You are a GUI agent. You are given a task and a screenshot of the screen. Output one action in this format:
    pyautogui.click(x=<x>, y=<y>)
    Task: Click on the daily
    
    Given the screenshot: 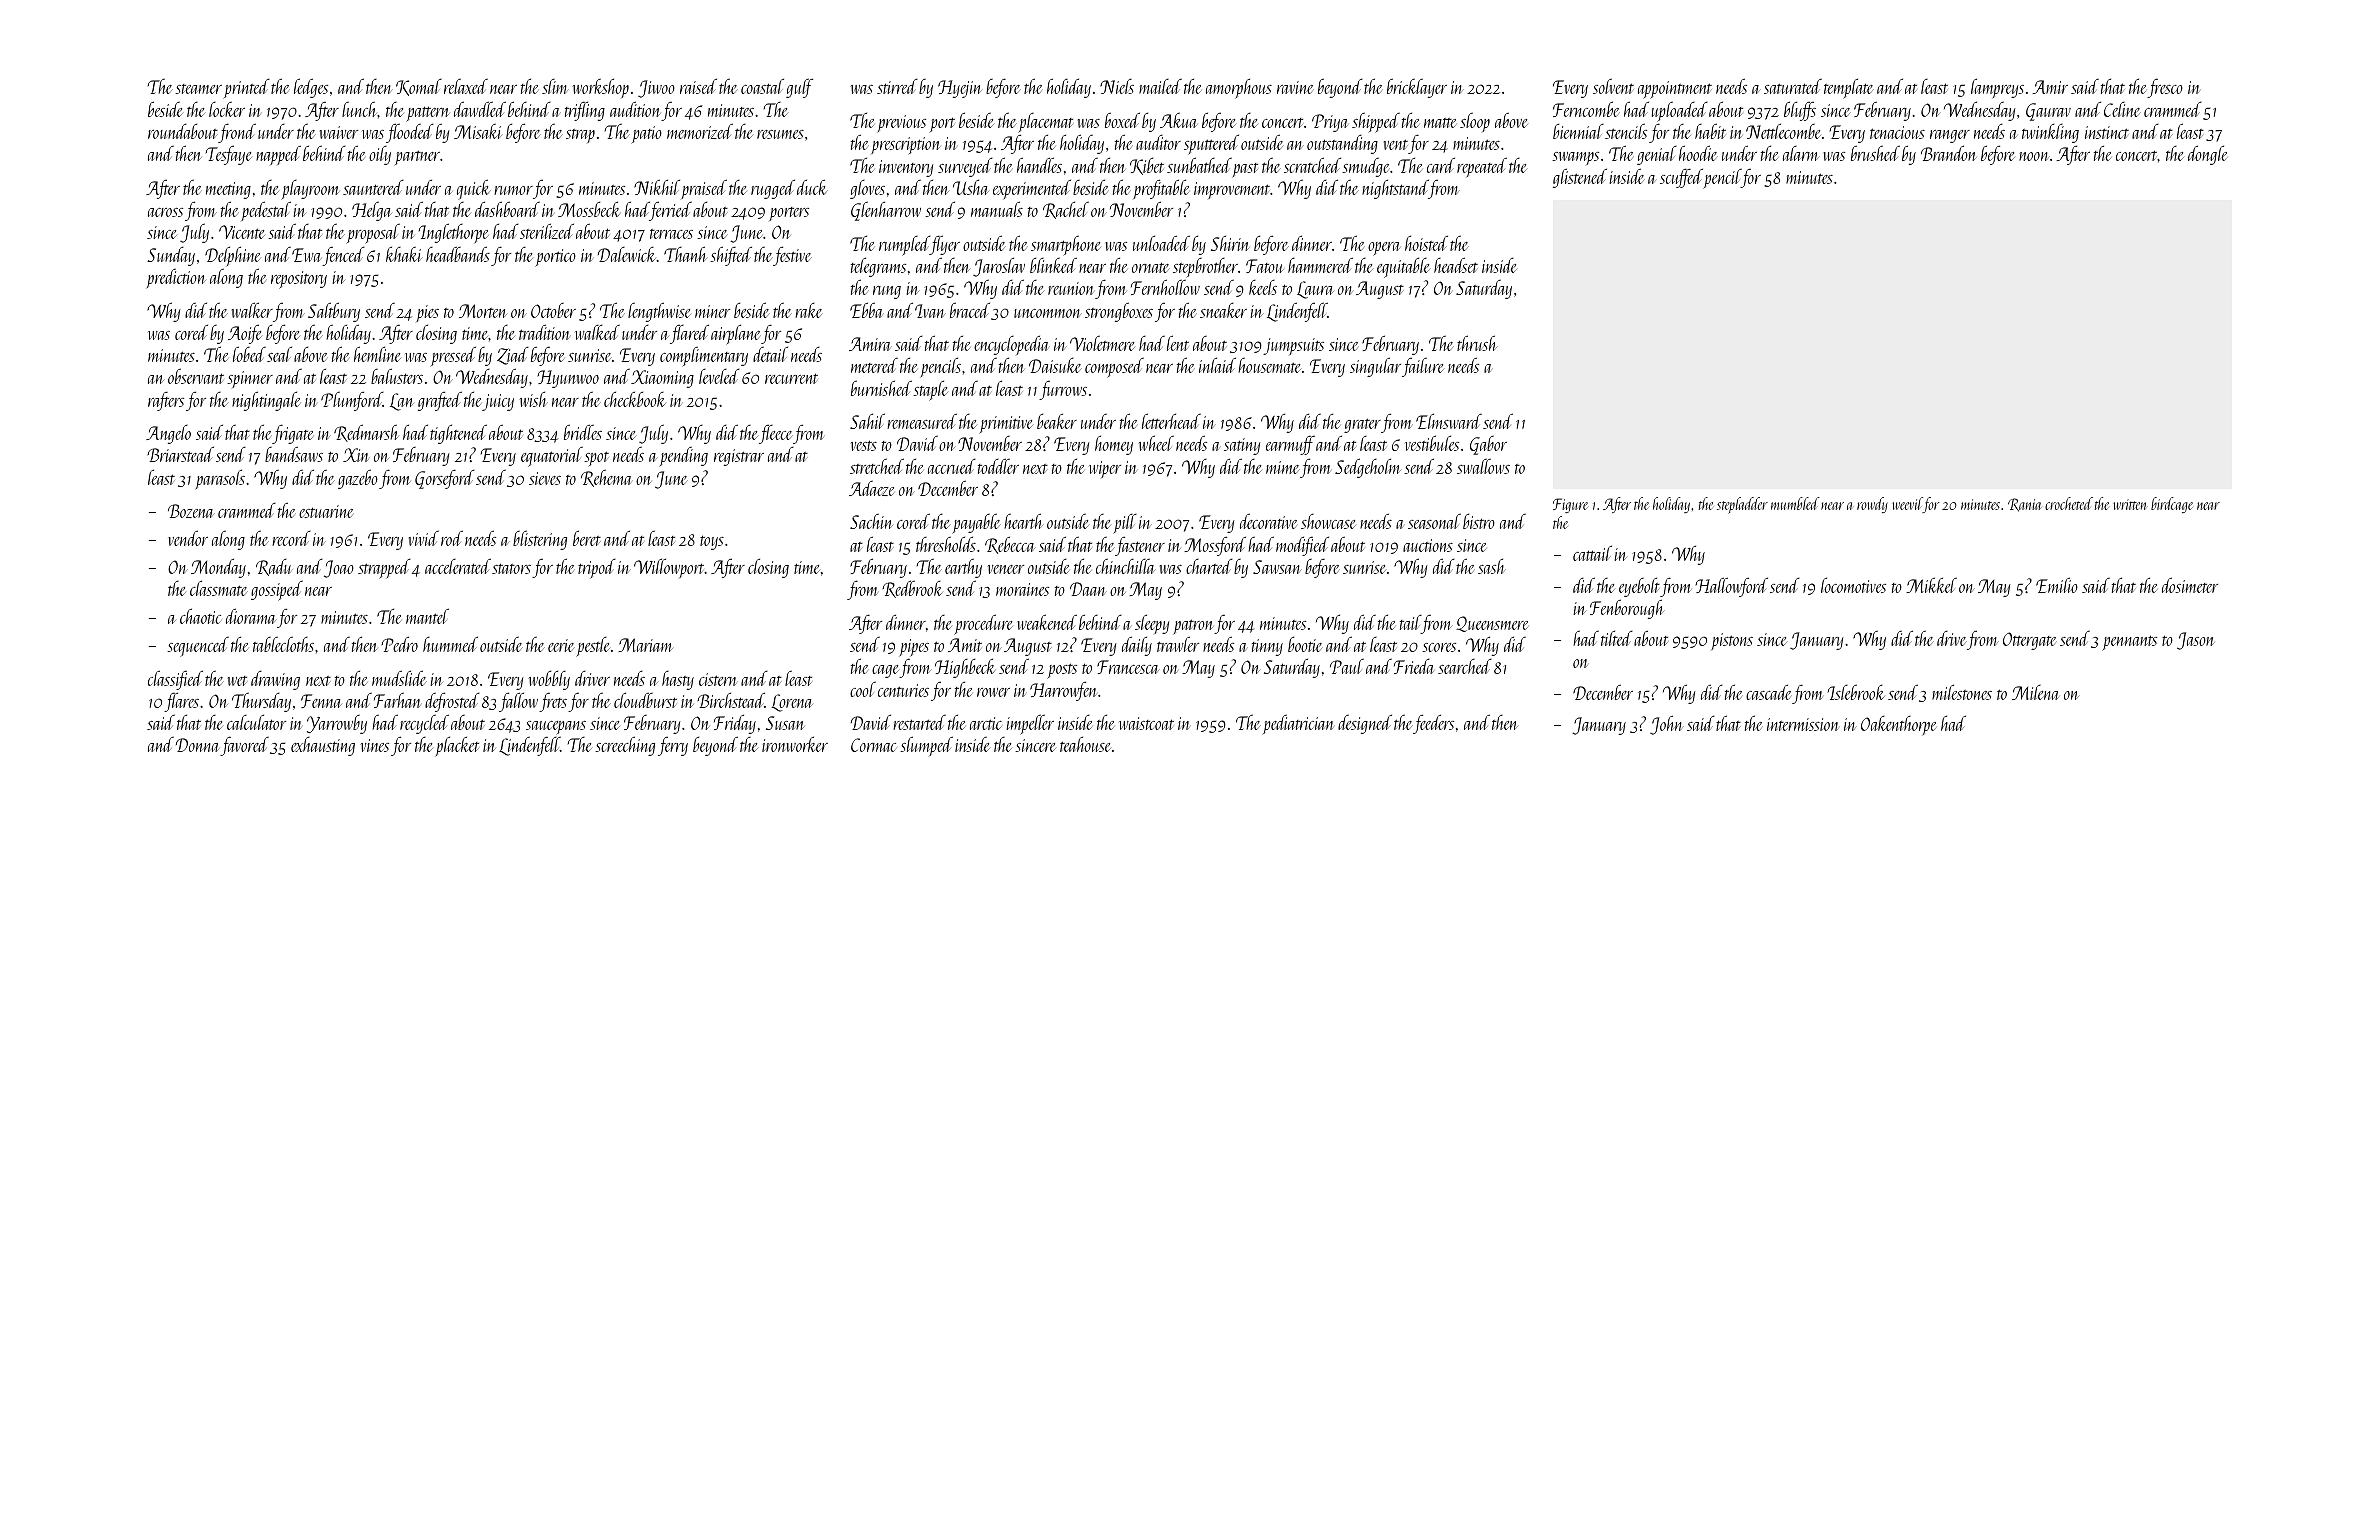 What is the action you would take?
    pyautogui.click(x=1137, y=646)
